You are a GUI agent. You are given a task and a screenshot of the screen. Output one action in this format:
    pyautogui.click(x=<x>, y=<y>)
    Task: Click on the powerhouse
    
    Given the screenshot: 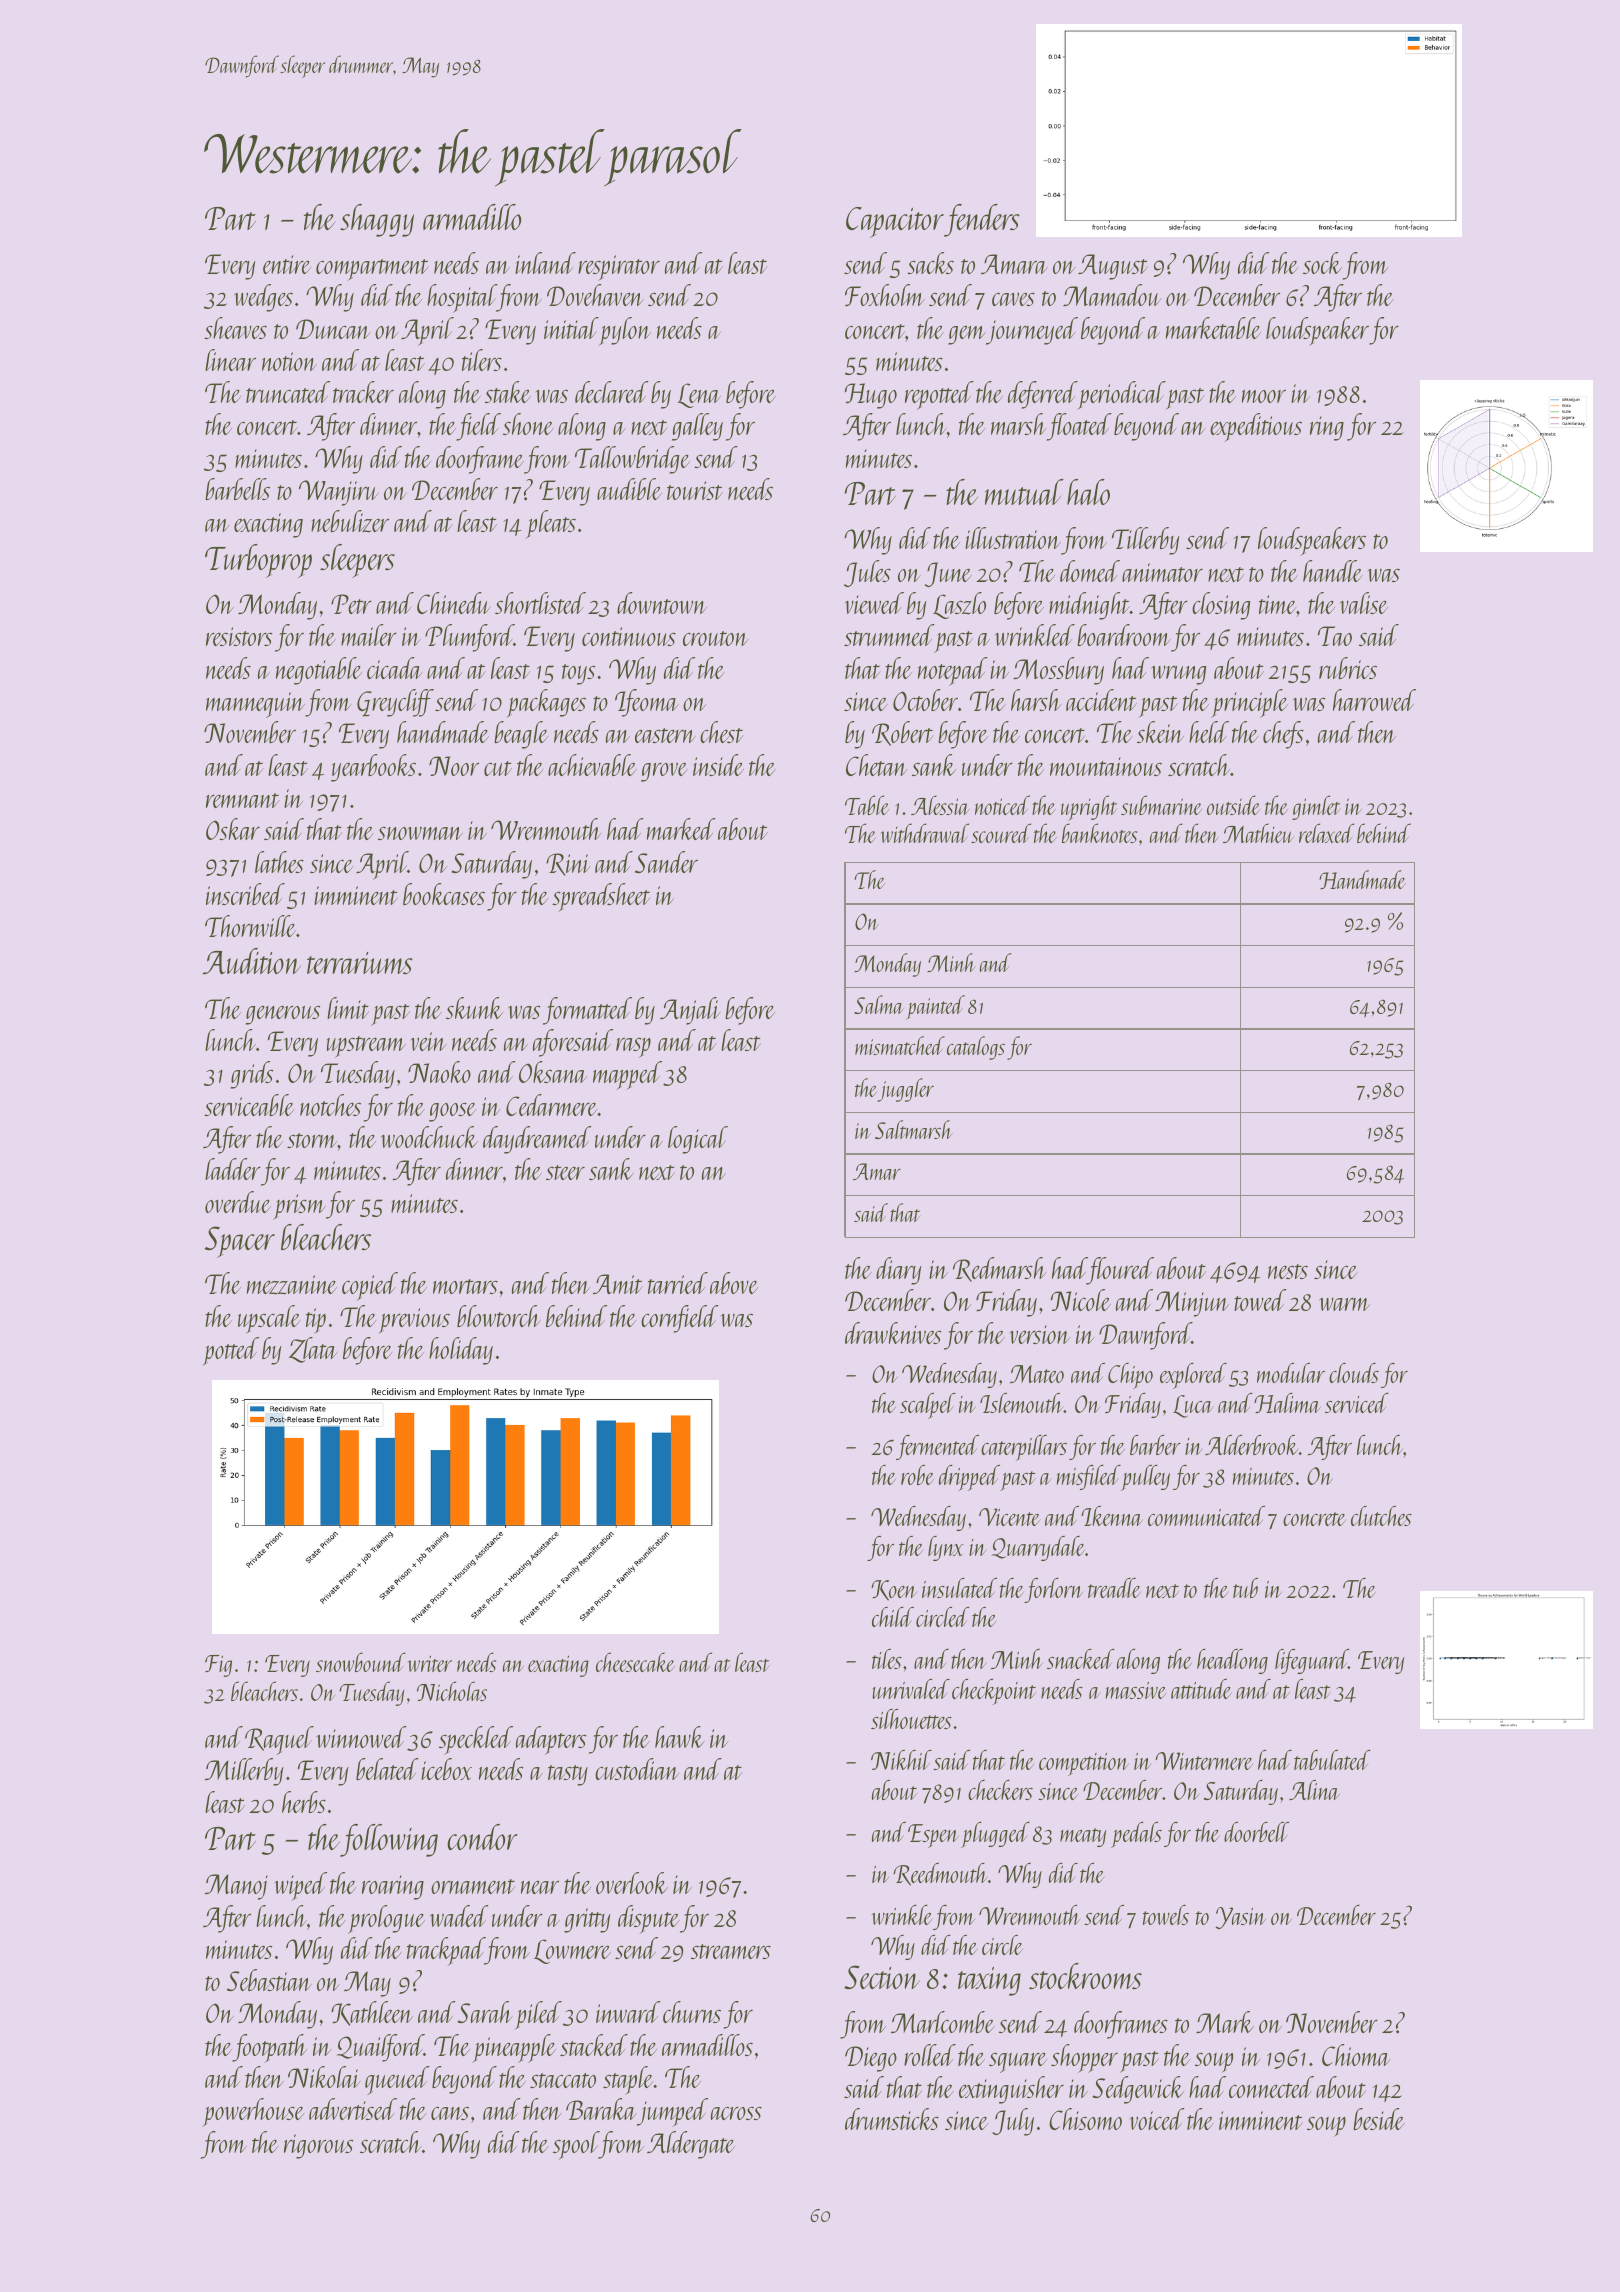 What is the action you would take?
    pyautogui.click(x=253, y=2112)
